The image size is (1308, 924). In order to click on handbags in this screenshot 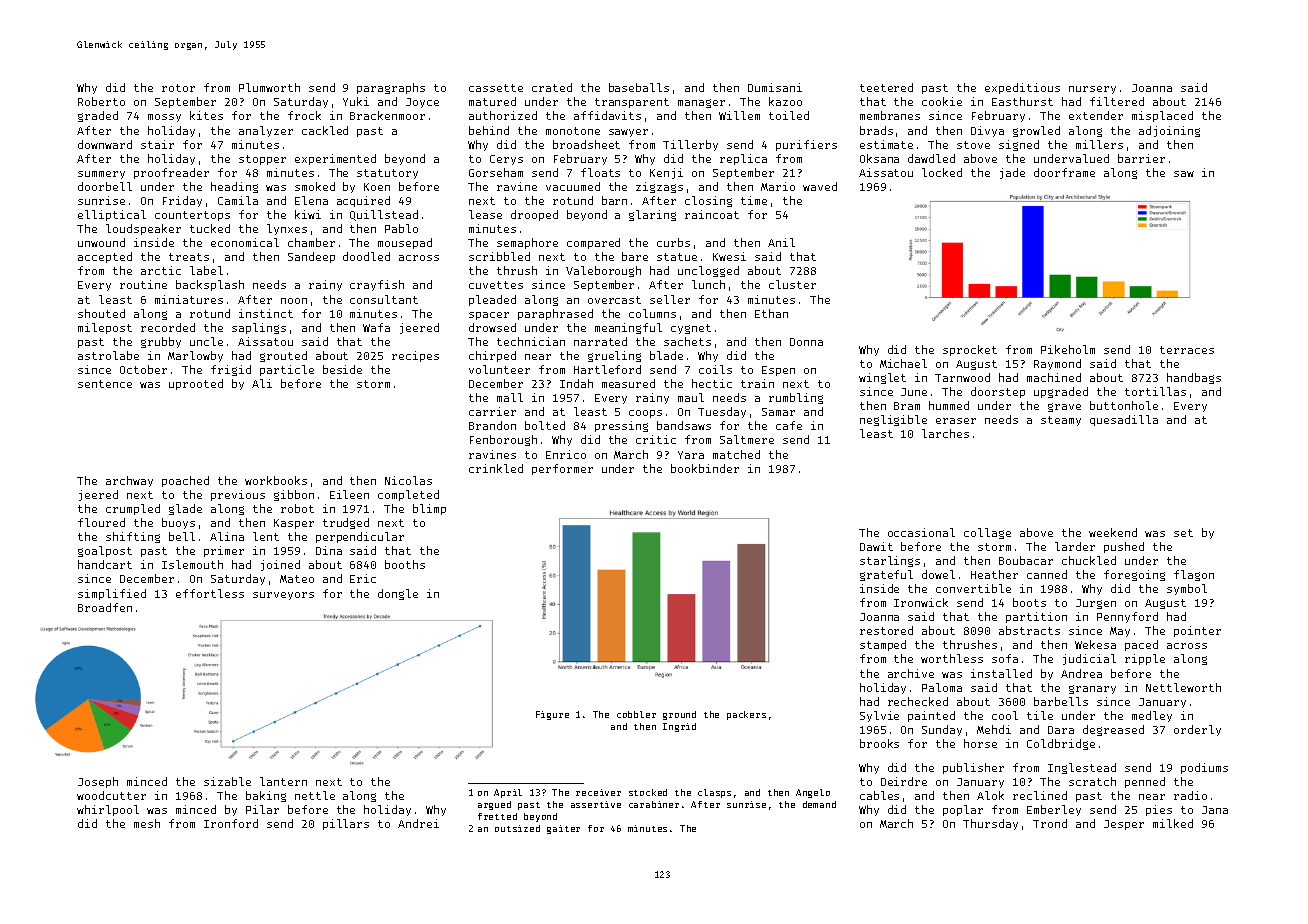, I will do `click(1194, 378)`.
